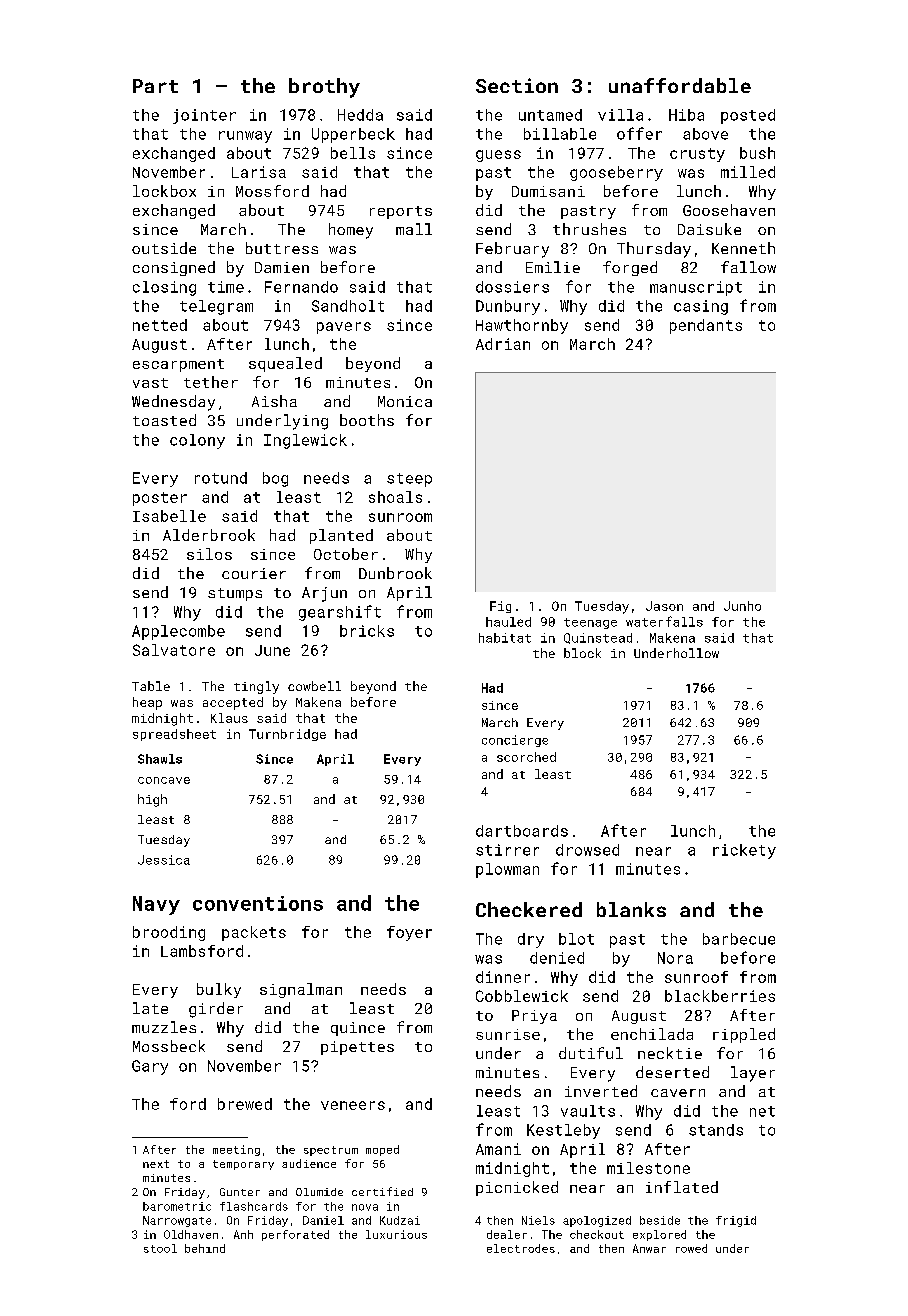 Image resolution: width=908 pixels, height=1316 pixels. I want to click on pavers, so click(344, 328).
